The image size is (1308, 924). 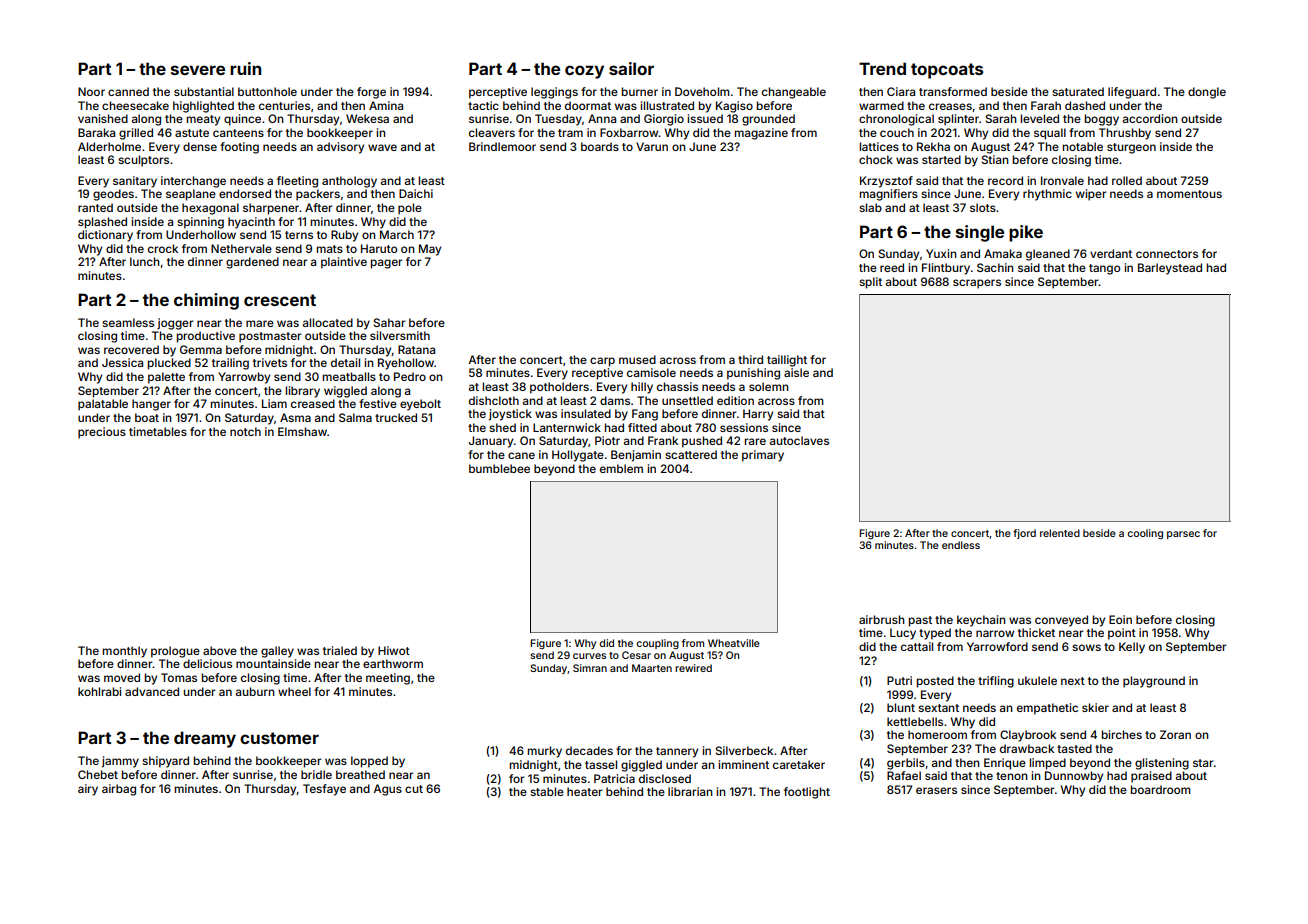 I want to click on sculptors, so click(x=143, y=161).
